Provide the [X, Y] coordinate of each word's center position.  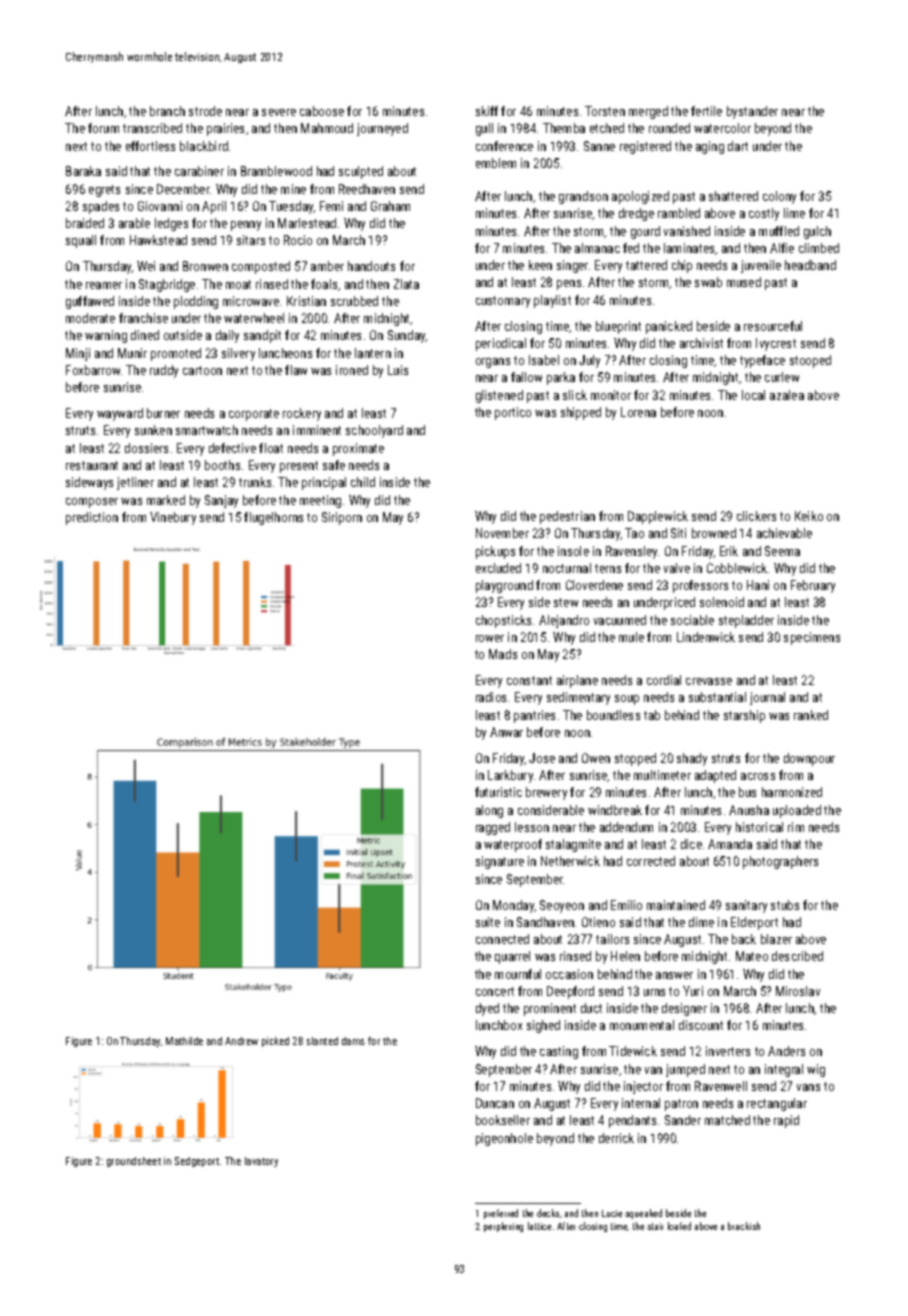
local [753, 395]
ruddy [164, 371]
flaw [296, 370]
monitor [611, 395]
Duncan [495, 1103]
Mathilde [184, 1041]
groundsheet [134, 1162]
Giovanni [160, 206]
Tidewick [633, 1051]
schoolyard [374, 431]
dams [353, 1041]
